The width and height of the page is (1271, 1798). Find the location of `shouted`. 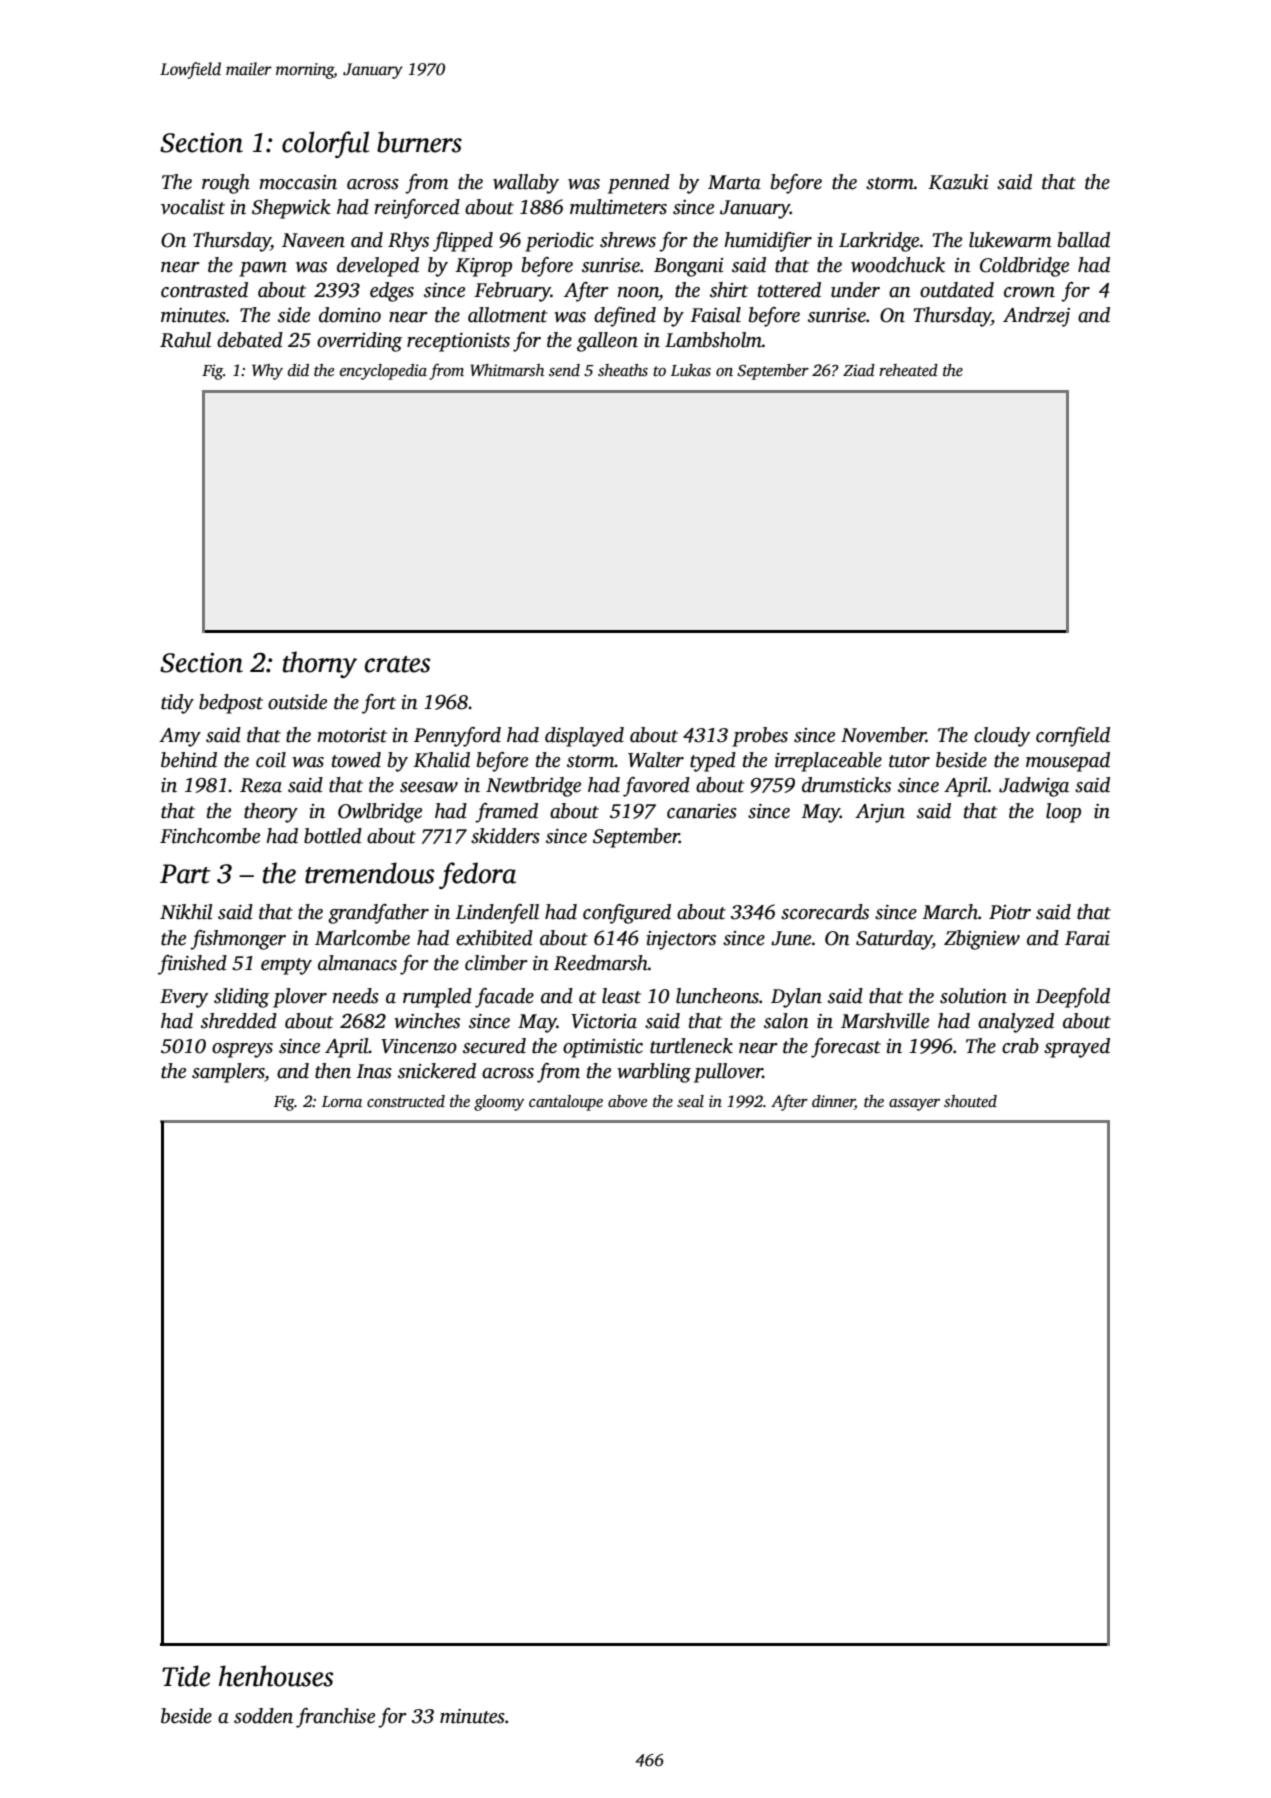

shouted is located at coordinates (970, 1101).
